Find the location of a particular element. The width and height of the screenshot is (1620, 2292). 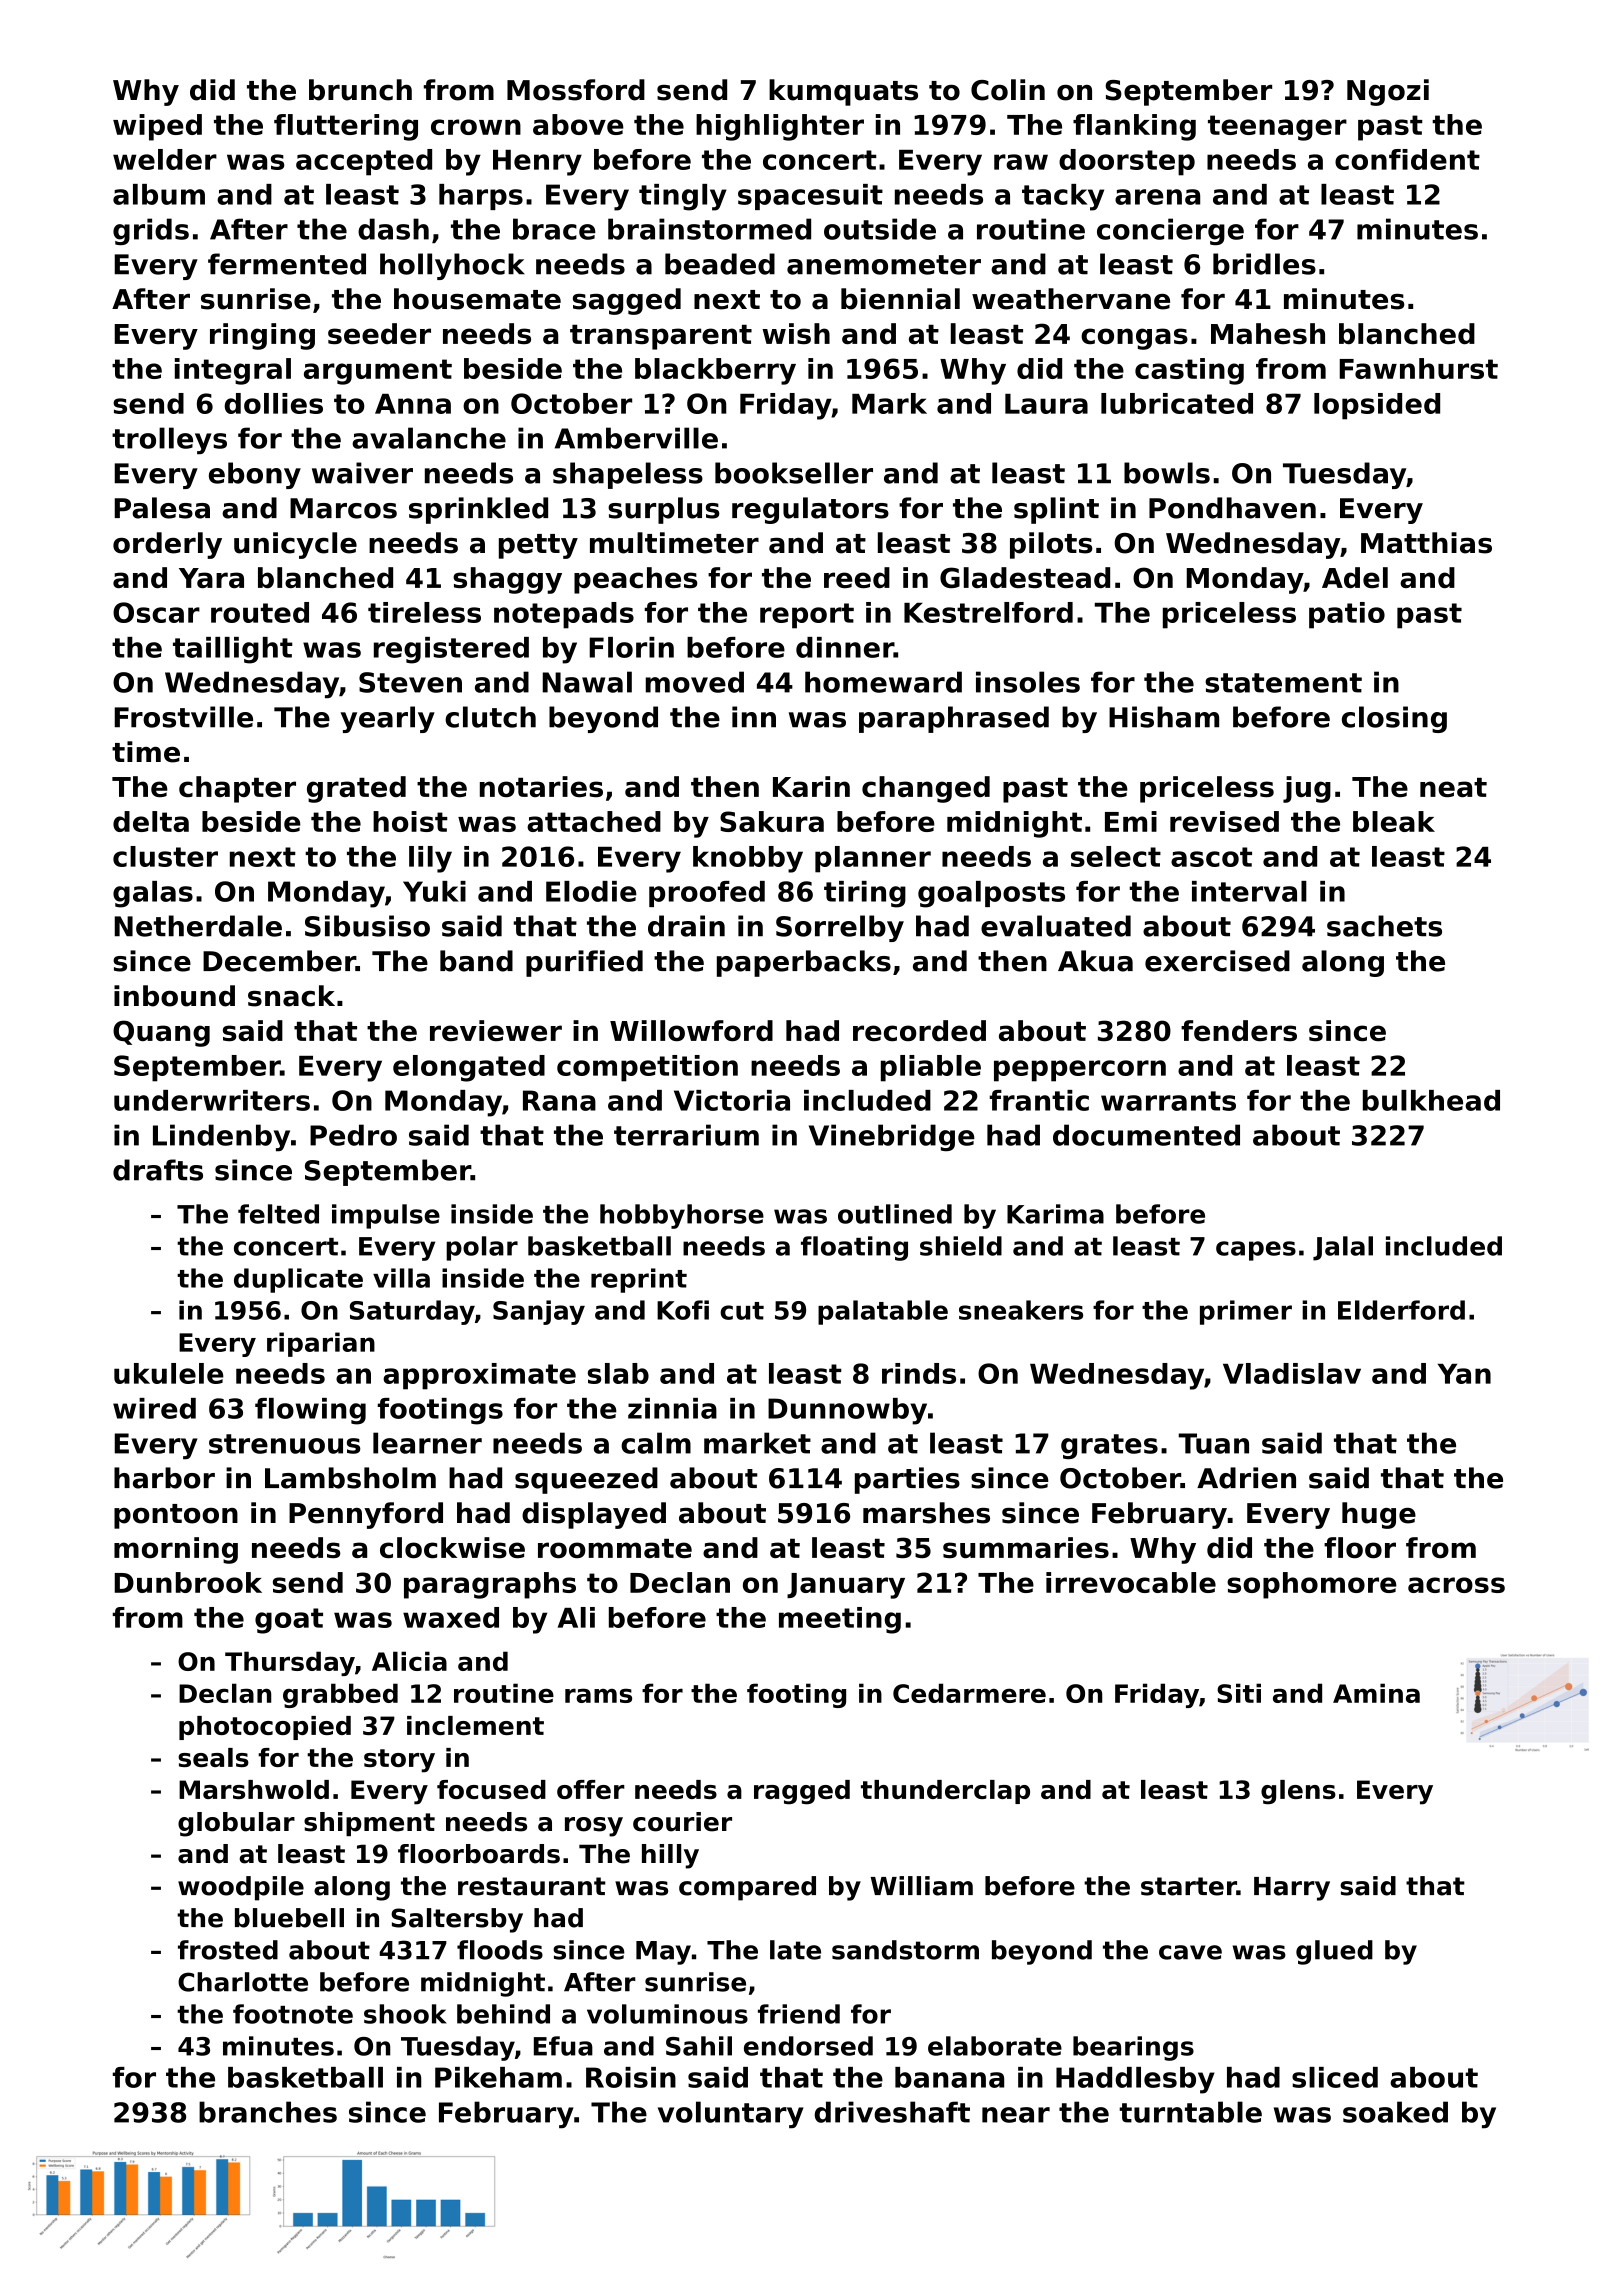

welder is located at coordinates (165, 159).
